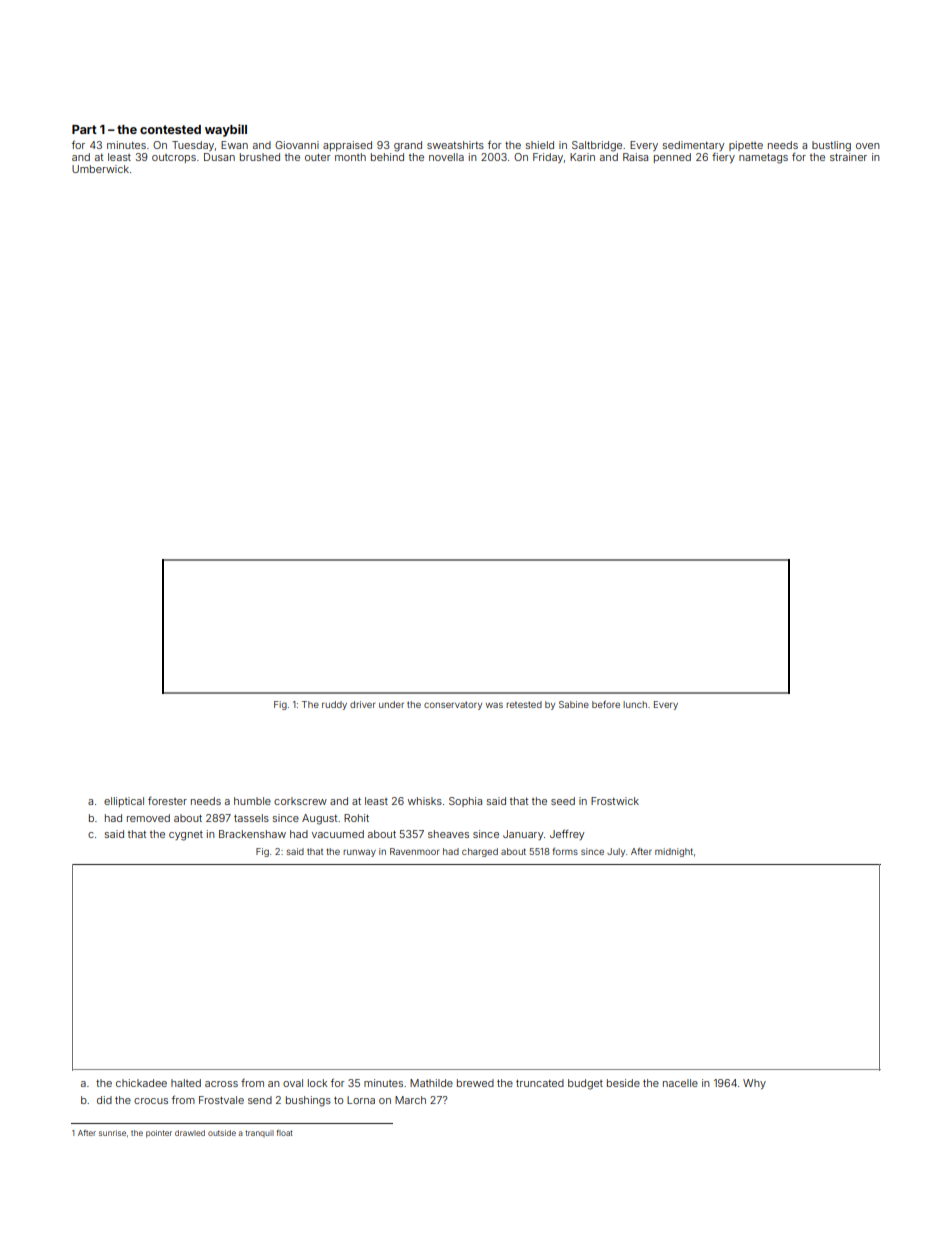  What do you see at coordinates (334, 705) in the screenshot?
I see `ruddy` at bounding box center [334, 705].
